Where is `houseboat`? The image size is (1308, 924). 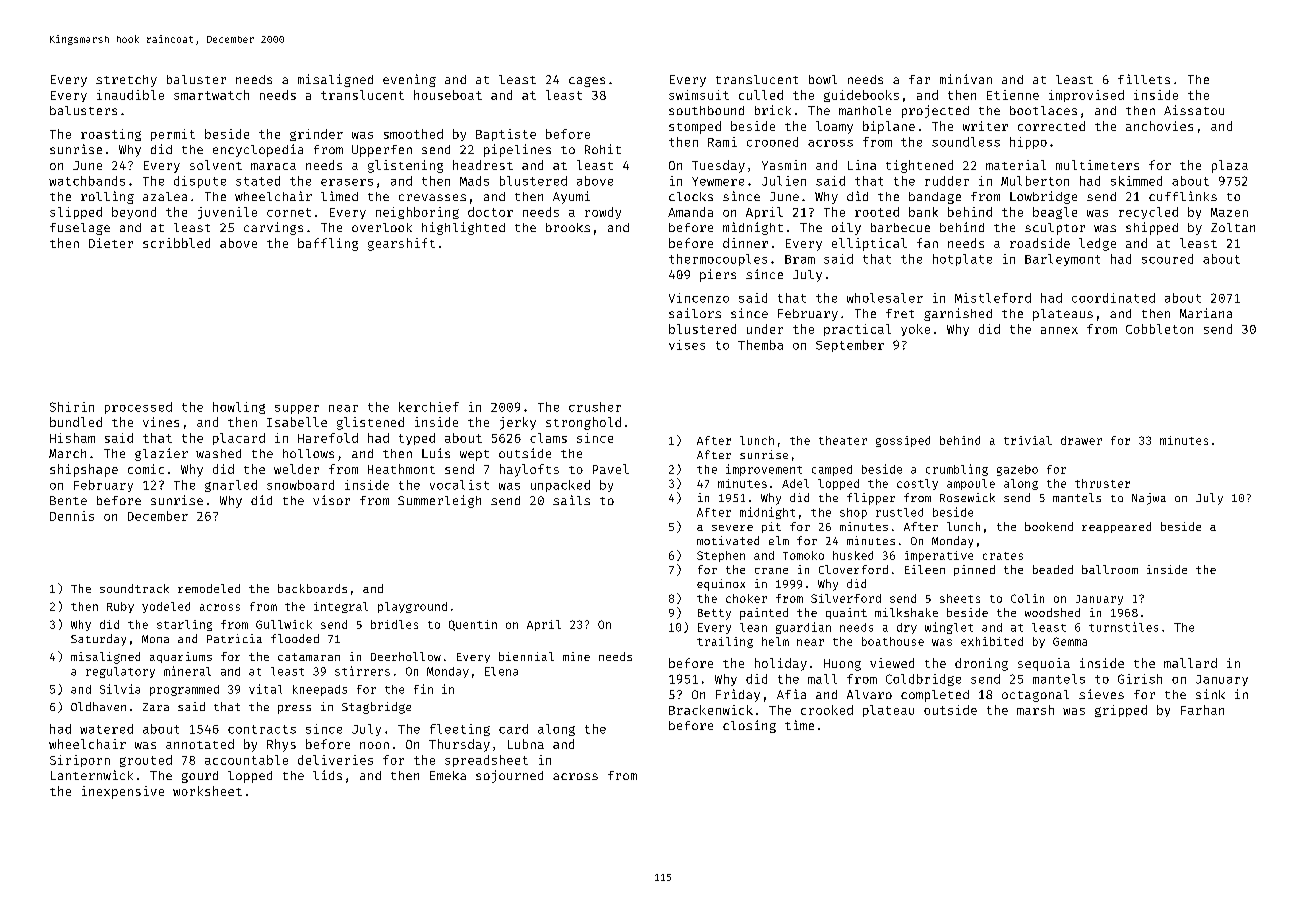
houseboat is located at coordinates (448, 95).
